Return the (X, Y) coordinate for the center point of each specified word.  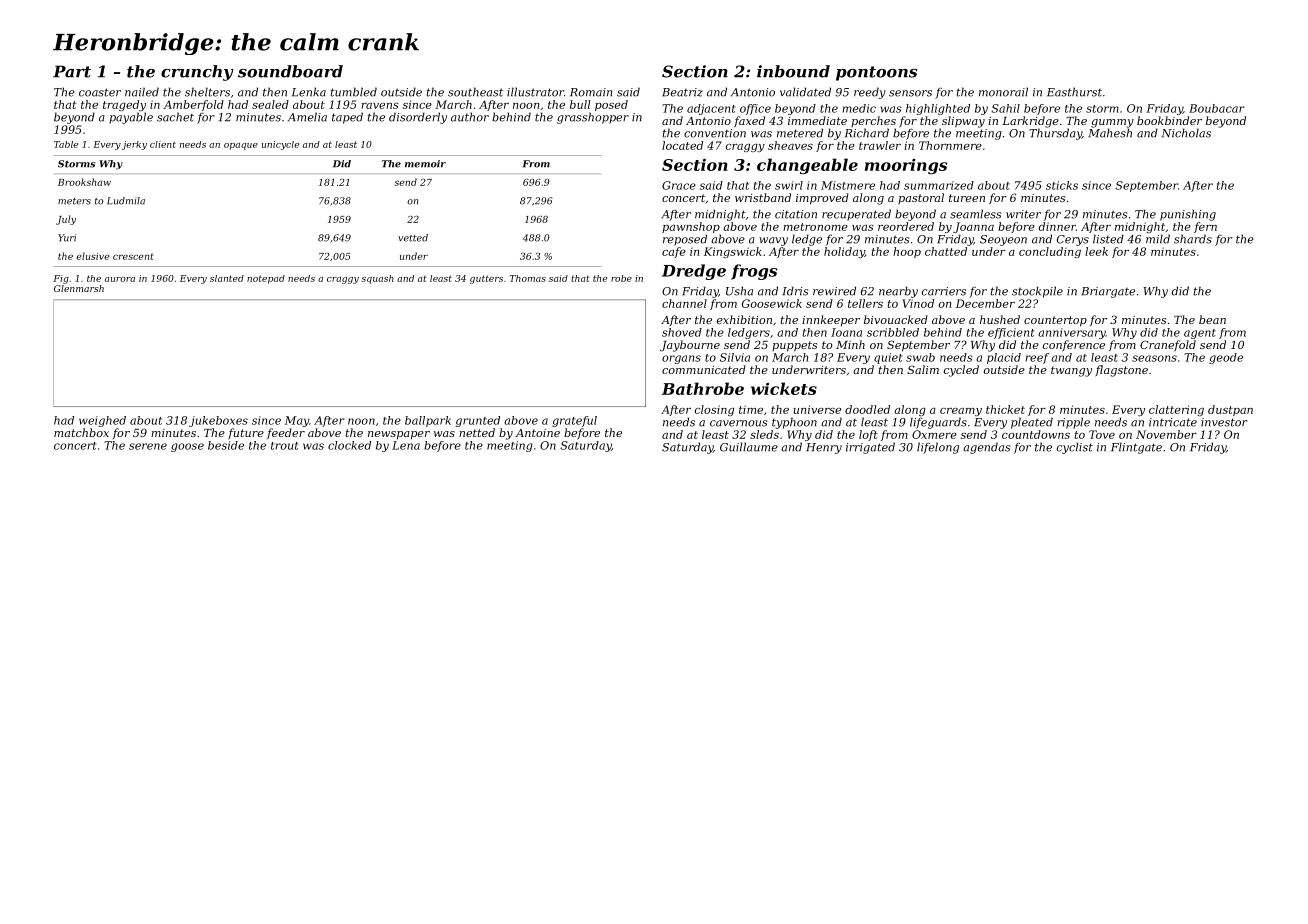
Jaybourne (690, 346)
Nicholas (1186, 133)
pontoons (876, 73)
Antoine (537, 433)
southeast (475, 92)
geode (1226, 358)
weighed (102, 421)
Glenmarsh (79, 288)
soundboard (290, 71)
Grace (679, 185)
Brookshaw (84, 182)
